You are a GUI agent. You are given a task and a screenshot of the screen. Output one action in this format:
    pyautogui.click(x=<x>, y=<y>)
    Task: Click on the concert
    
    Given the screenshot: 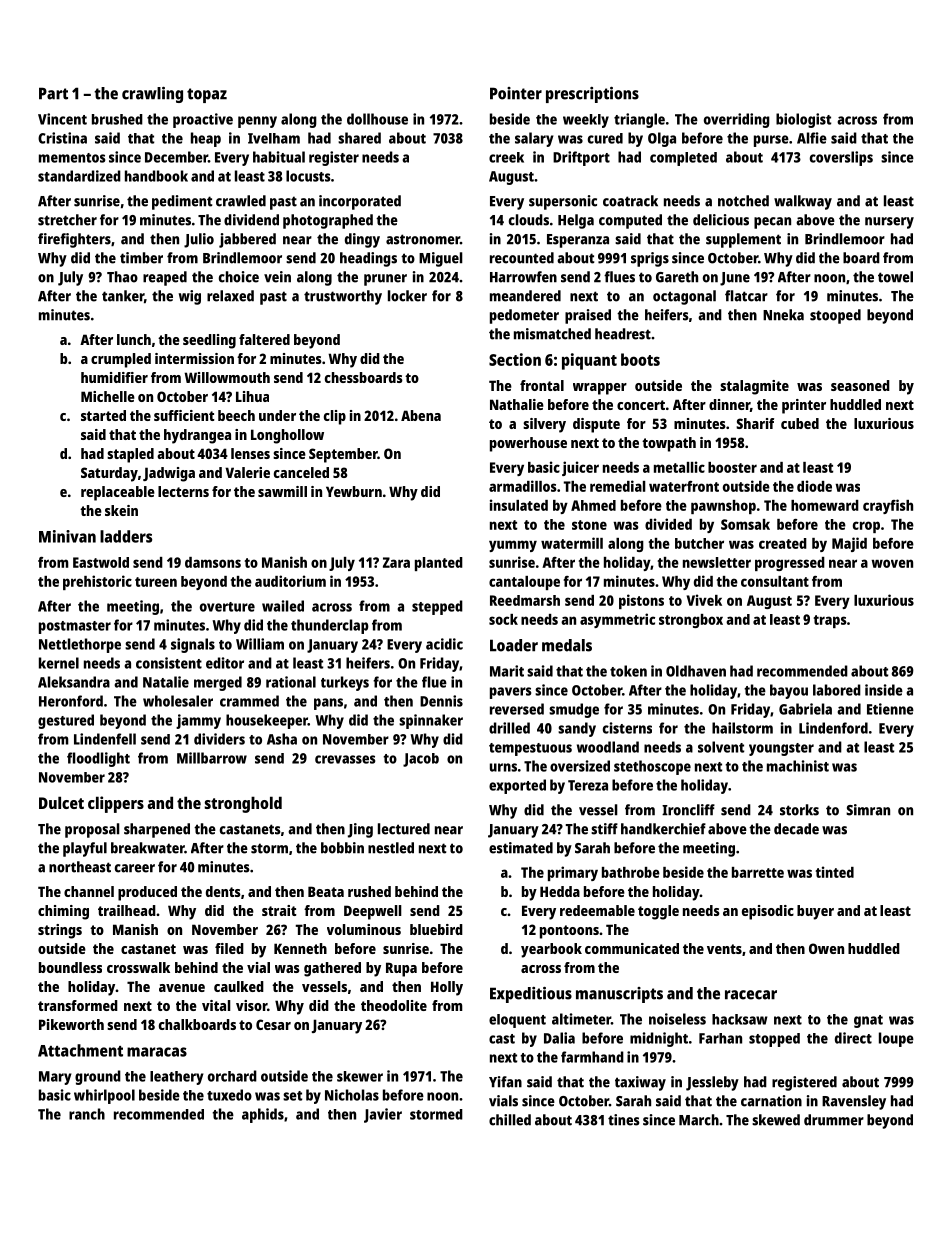 What is the action you would take?
    pyautogui.click(x=641, y=405)
